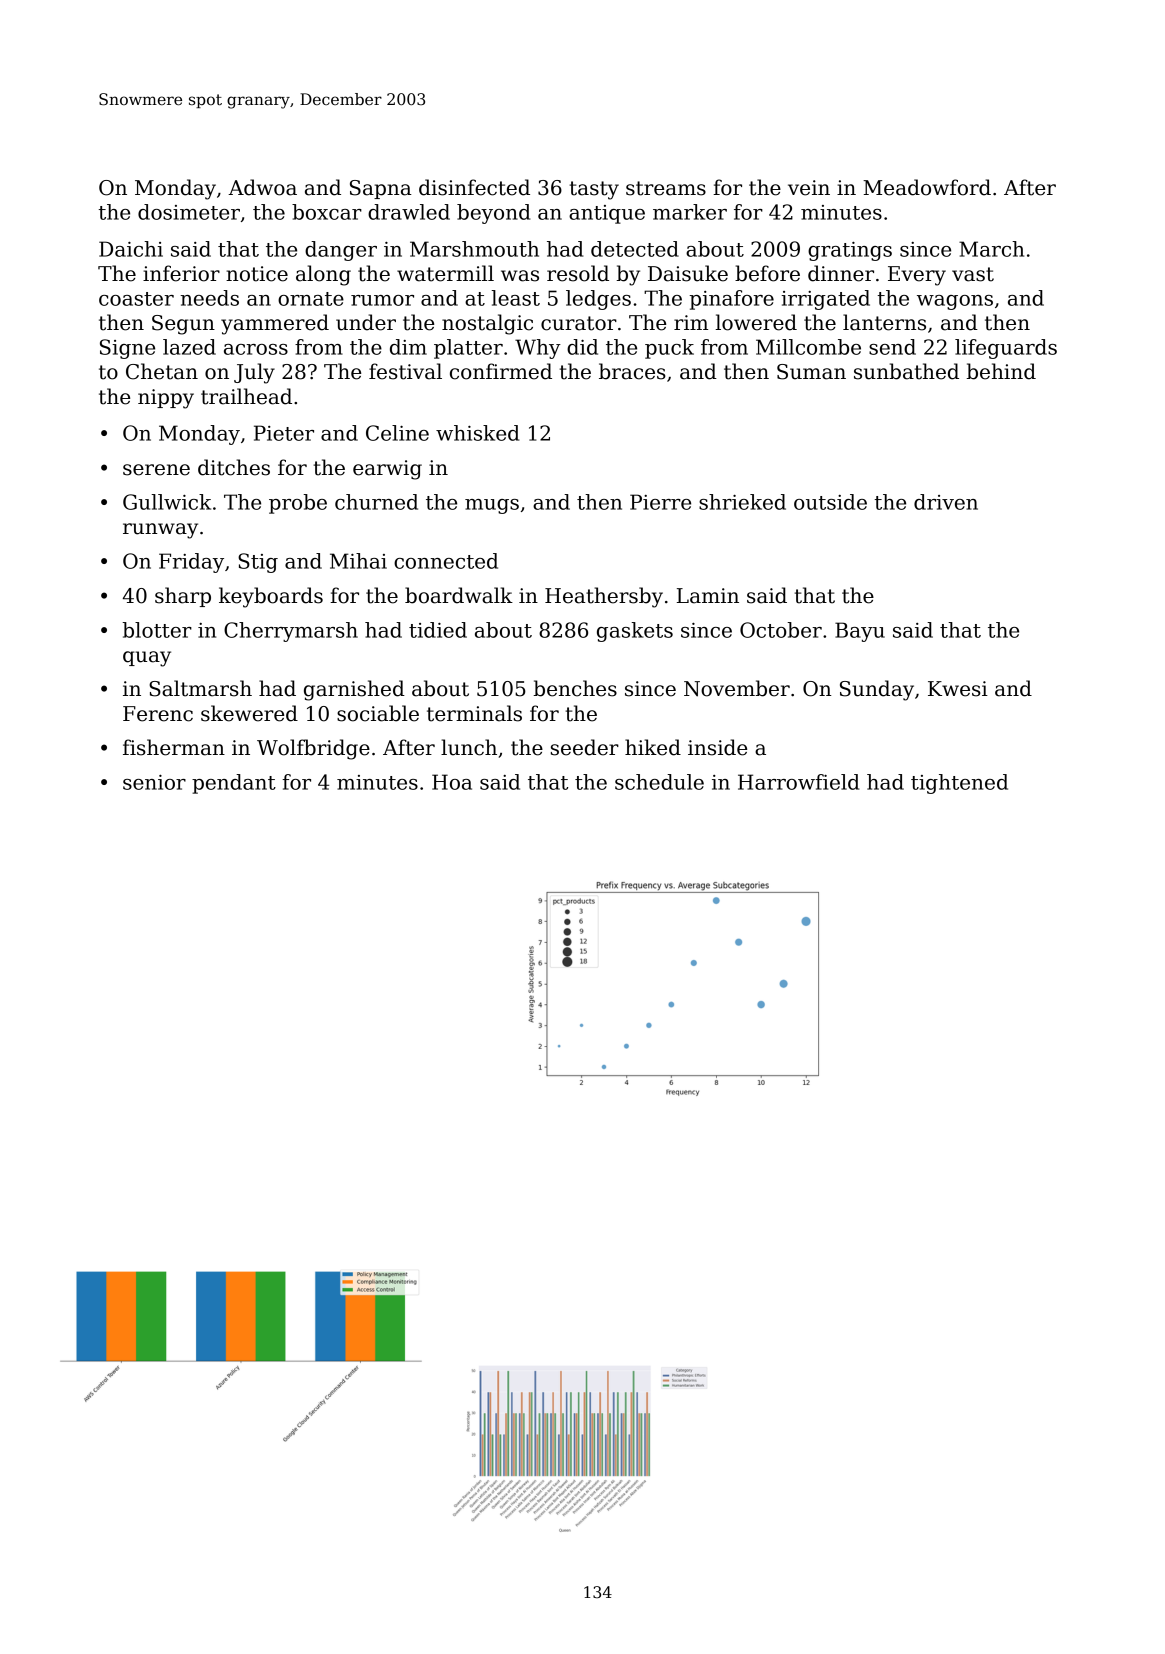 The width and height of the screenshot is (1165, 1654). Describe the element at coordinates (850, 251) in the screenshot. I see `gratings` at that location.
